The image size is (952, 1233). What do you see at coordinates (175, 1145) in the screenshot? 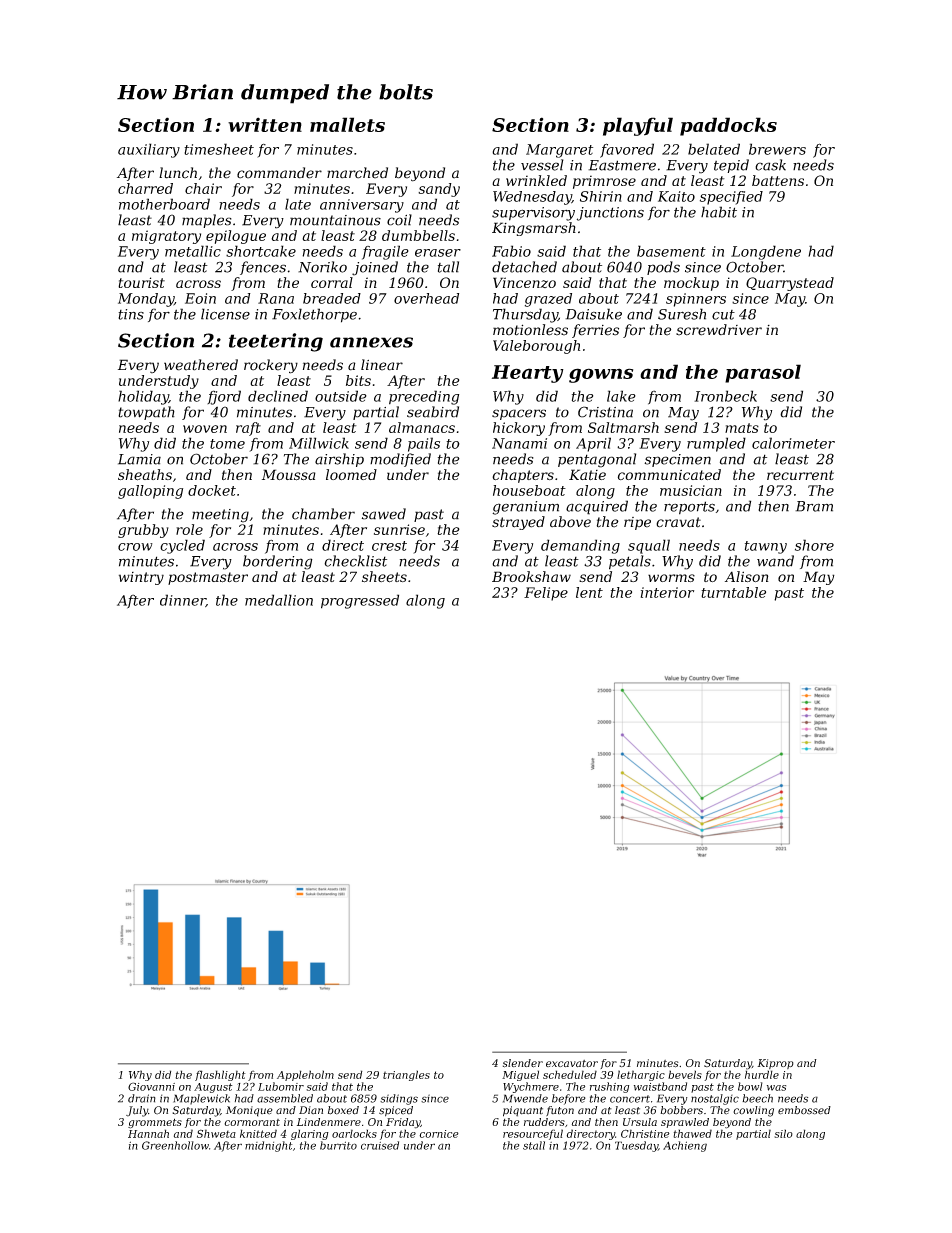
I see `Greenhollow` at bounding box center [175, 1145].
